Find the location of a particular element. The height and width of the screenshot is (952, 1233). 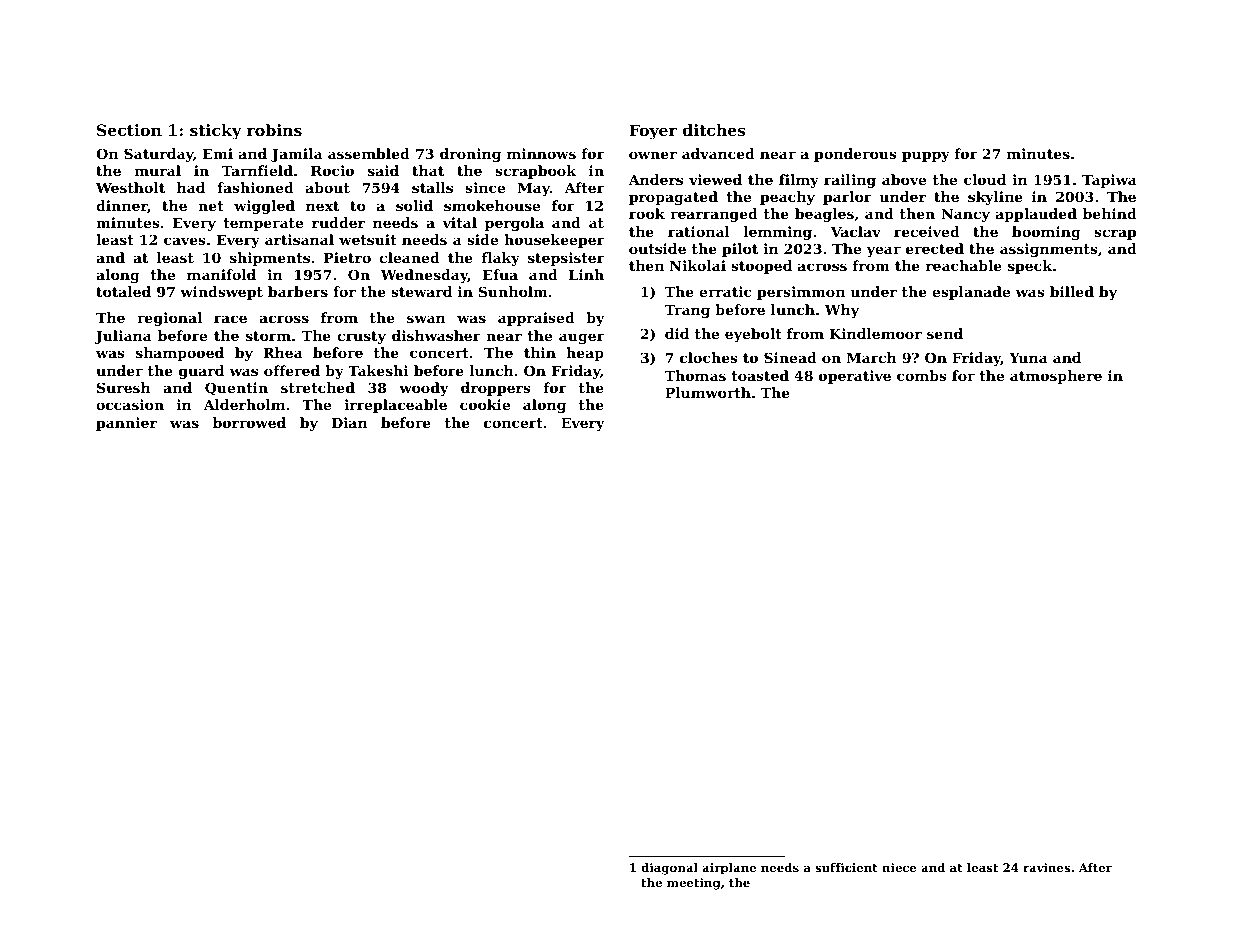

Yuna is located at coordinates (1028, 358).
